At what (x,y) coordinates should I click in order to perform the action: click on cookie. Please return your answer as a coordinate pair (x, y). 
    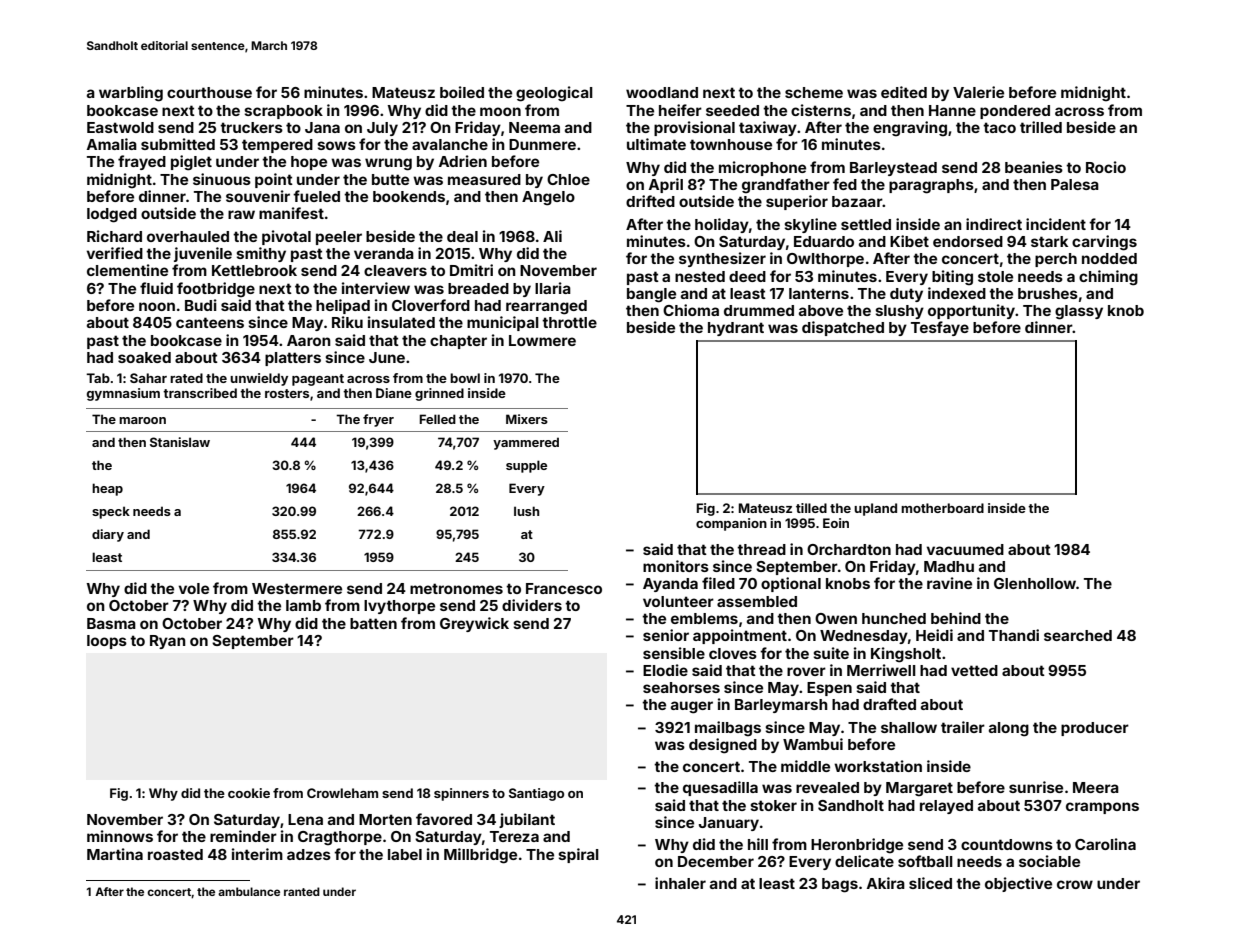
    Looking at the image, I should click on (249, 793).
